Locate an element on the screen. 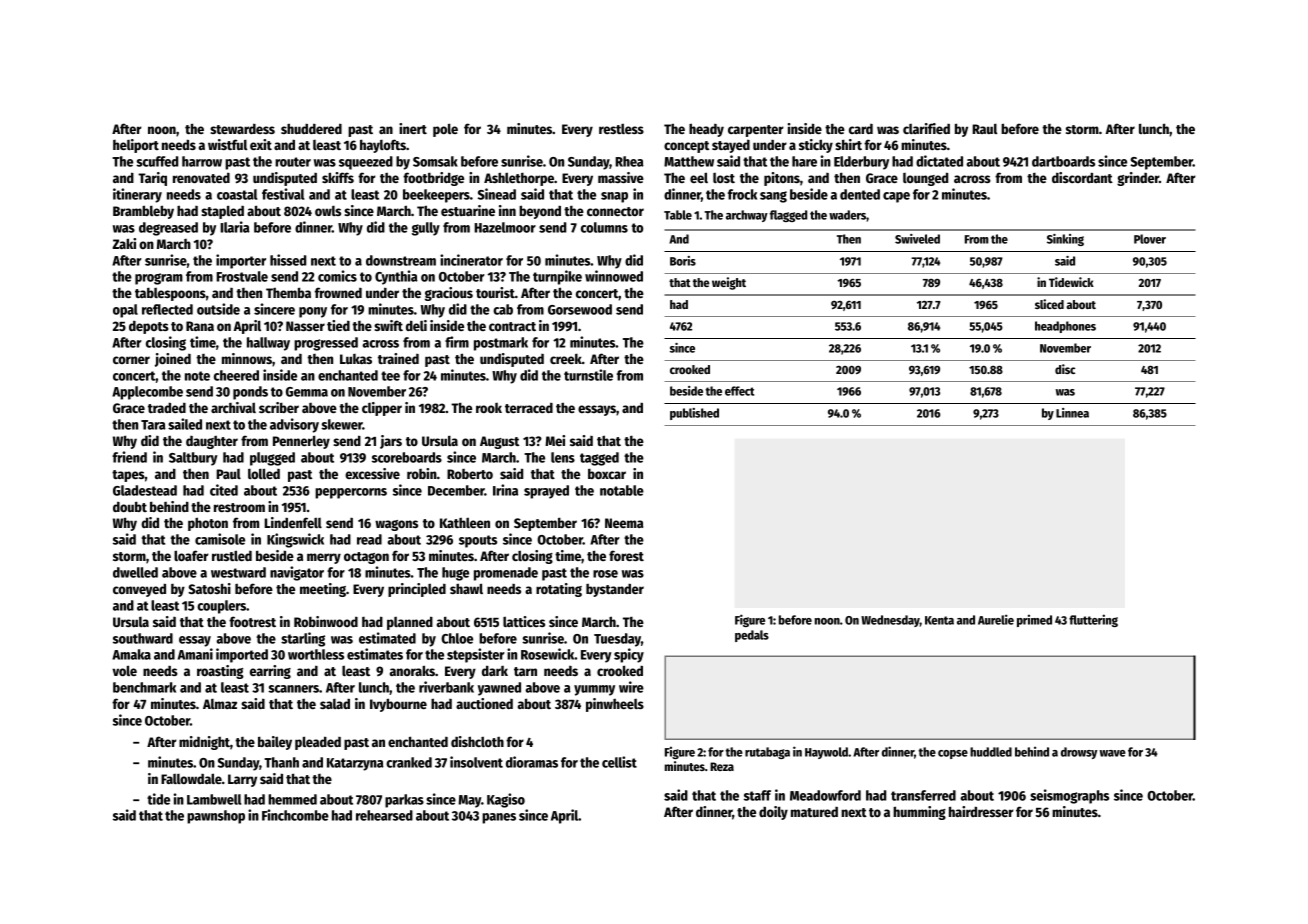  loafer is located at coordinates (191, 555).
